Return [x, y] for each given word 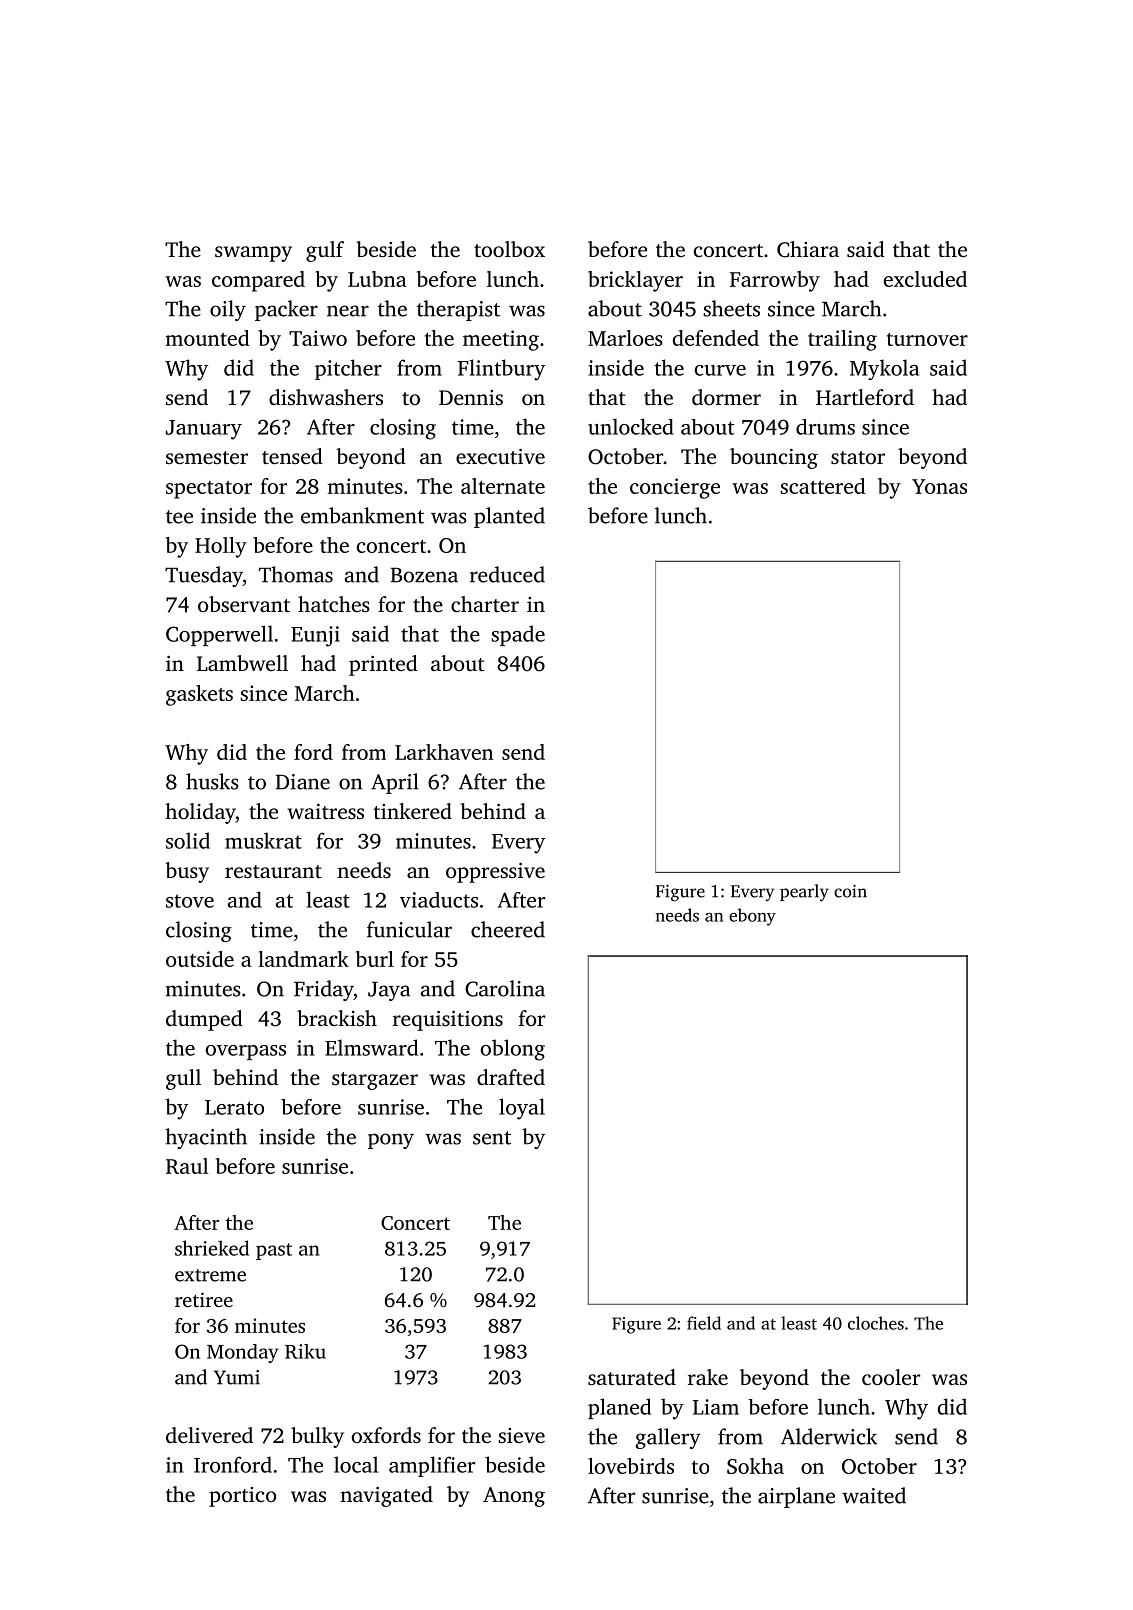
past [274, 1251]
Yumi [237, 1377]
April [395, 783]
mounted [208, 338]
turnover [927, 339]
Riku [305, 1351]
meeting [501, 340]
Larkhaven [444, 752]
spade [518, 635]
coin [850, 891]
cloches [876, 1323]
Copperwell [219, 635]
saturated [632, 1377]
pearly [804, 892]
